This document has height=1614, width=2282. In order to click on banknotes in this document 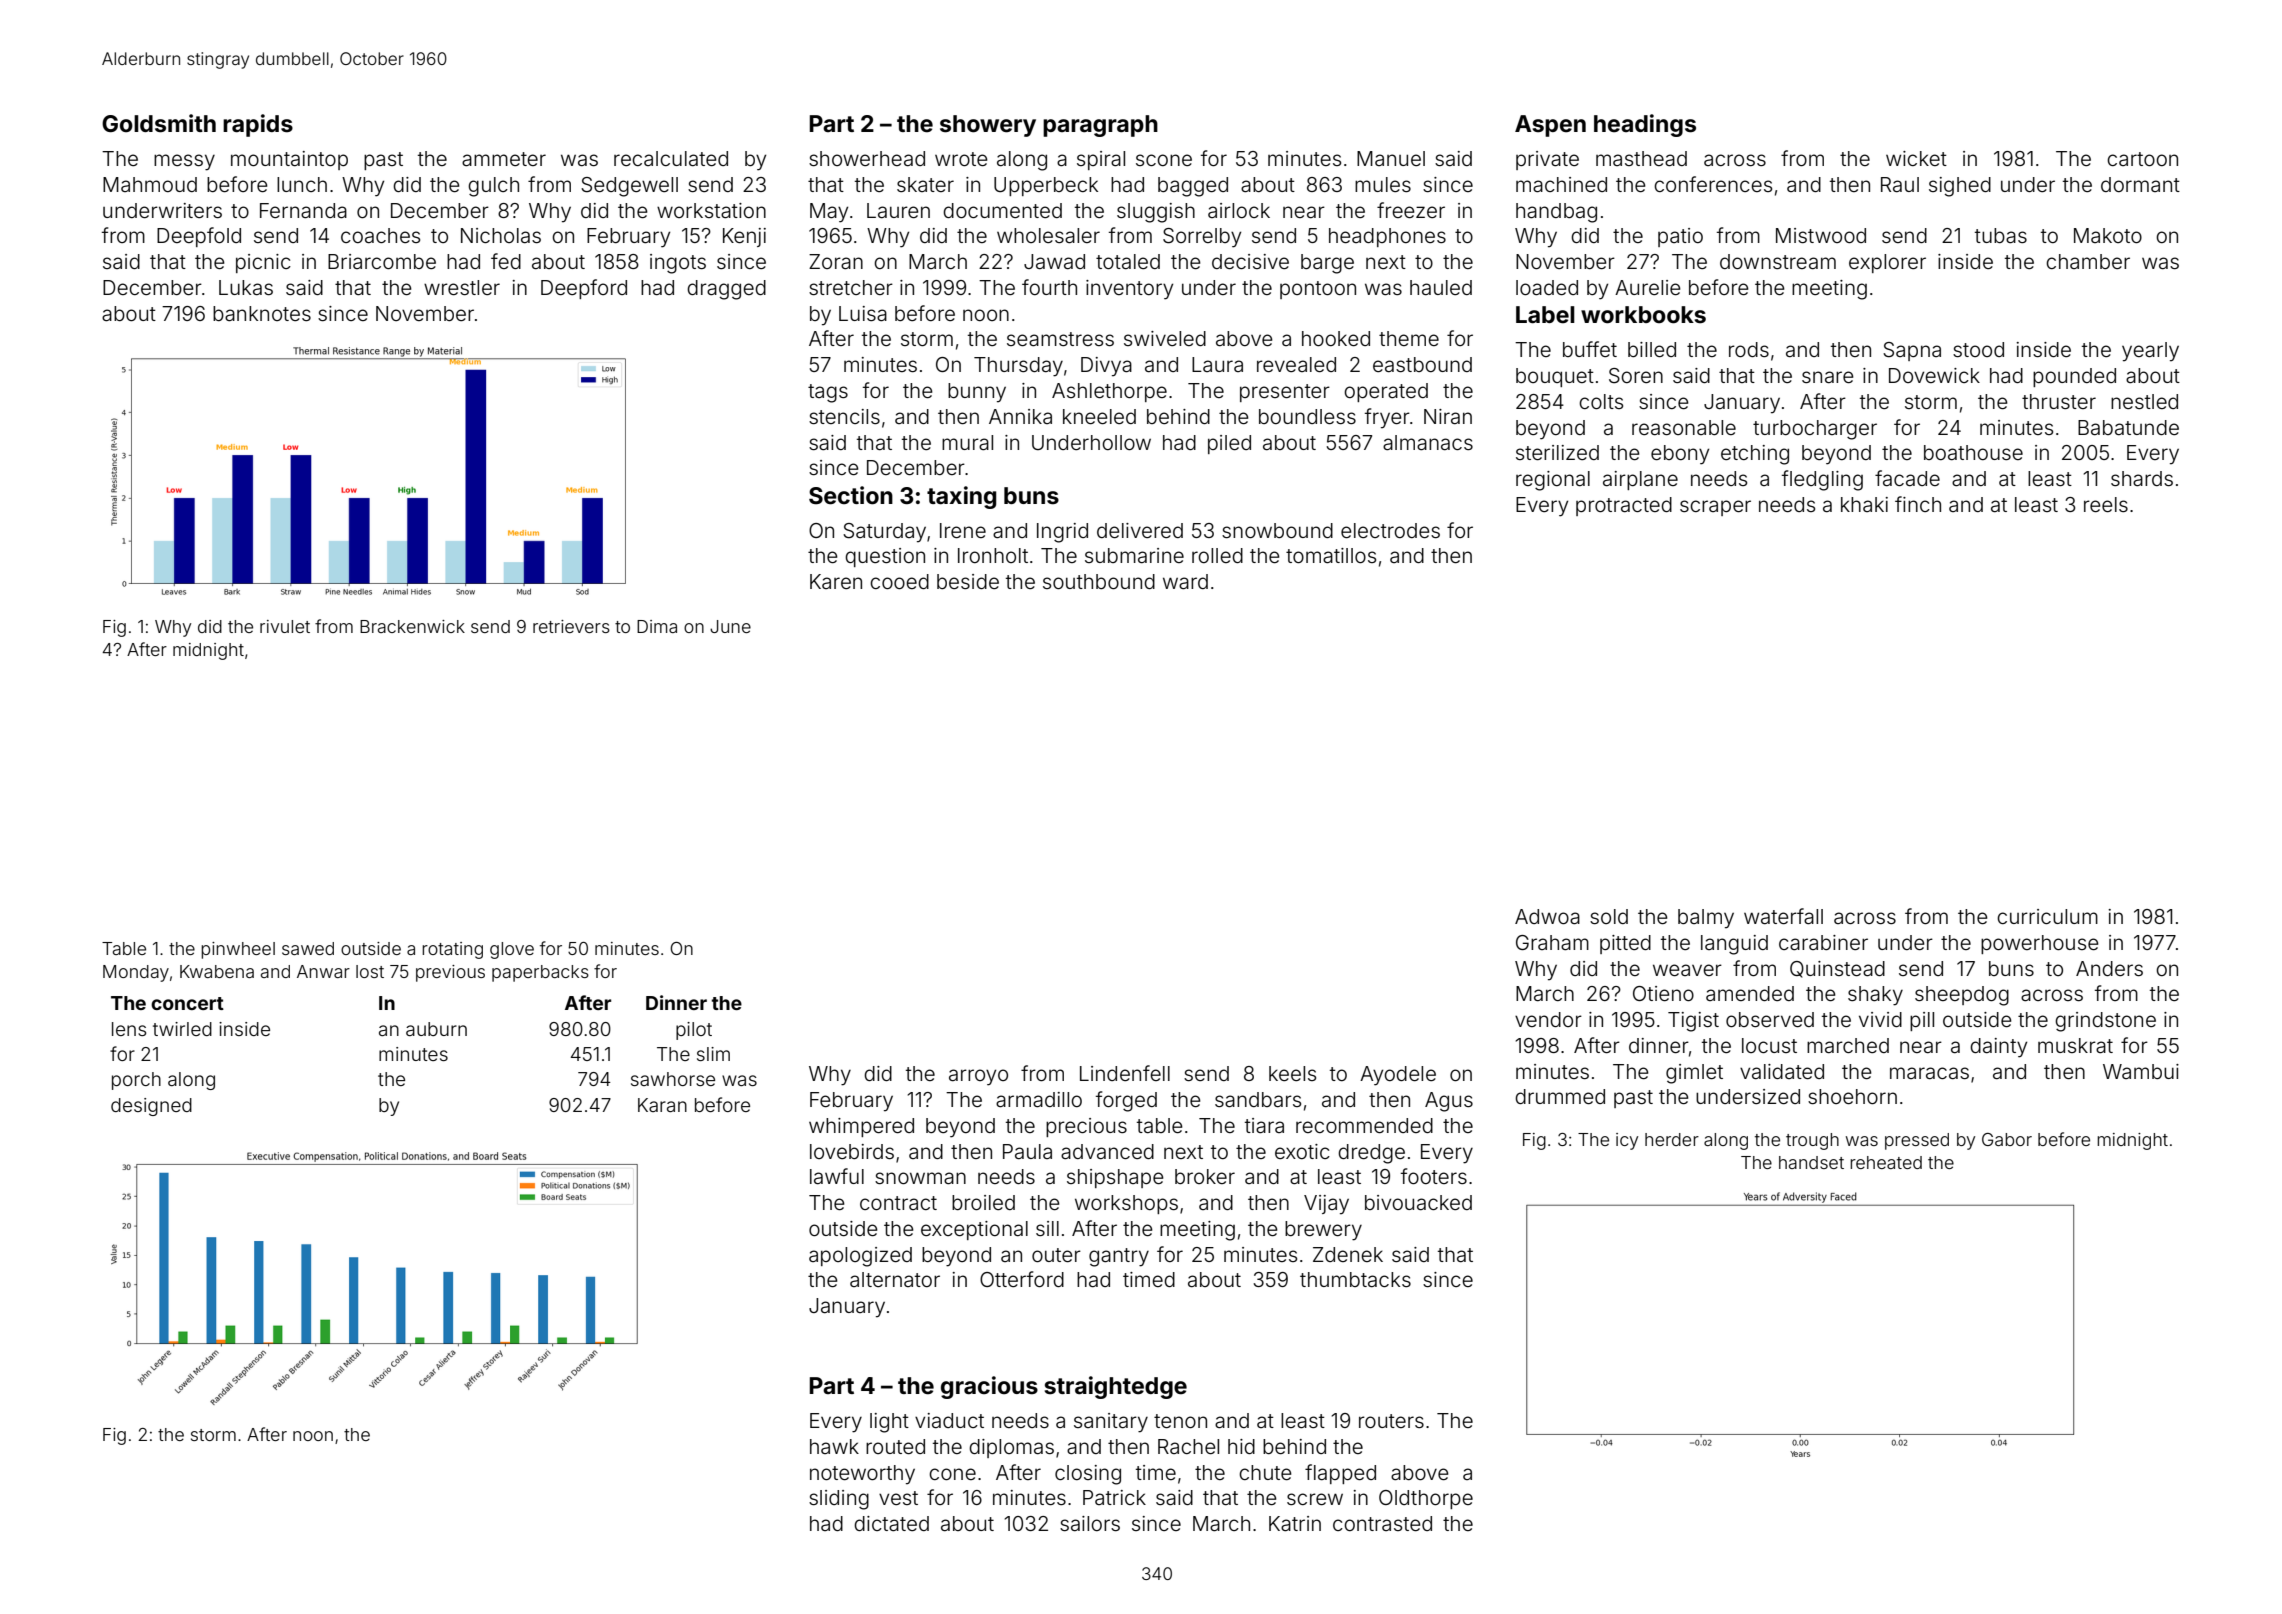, I will do `click(262, 313)`.
